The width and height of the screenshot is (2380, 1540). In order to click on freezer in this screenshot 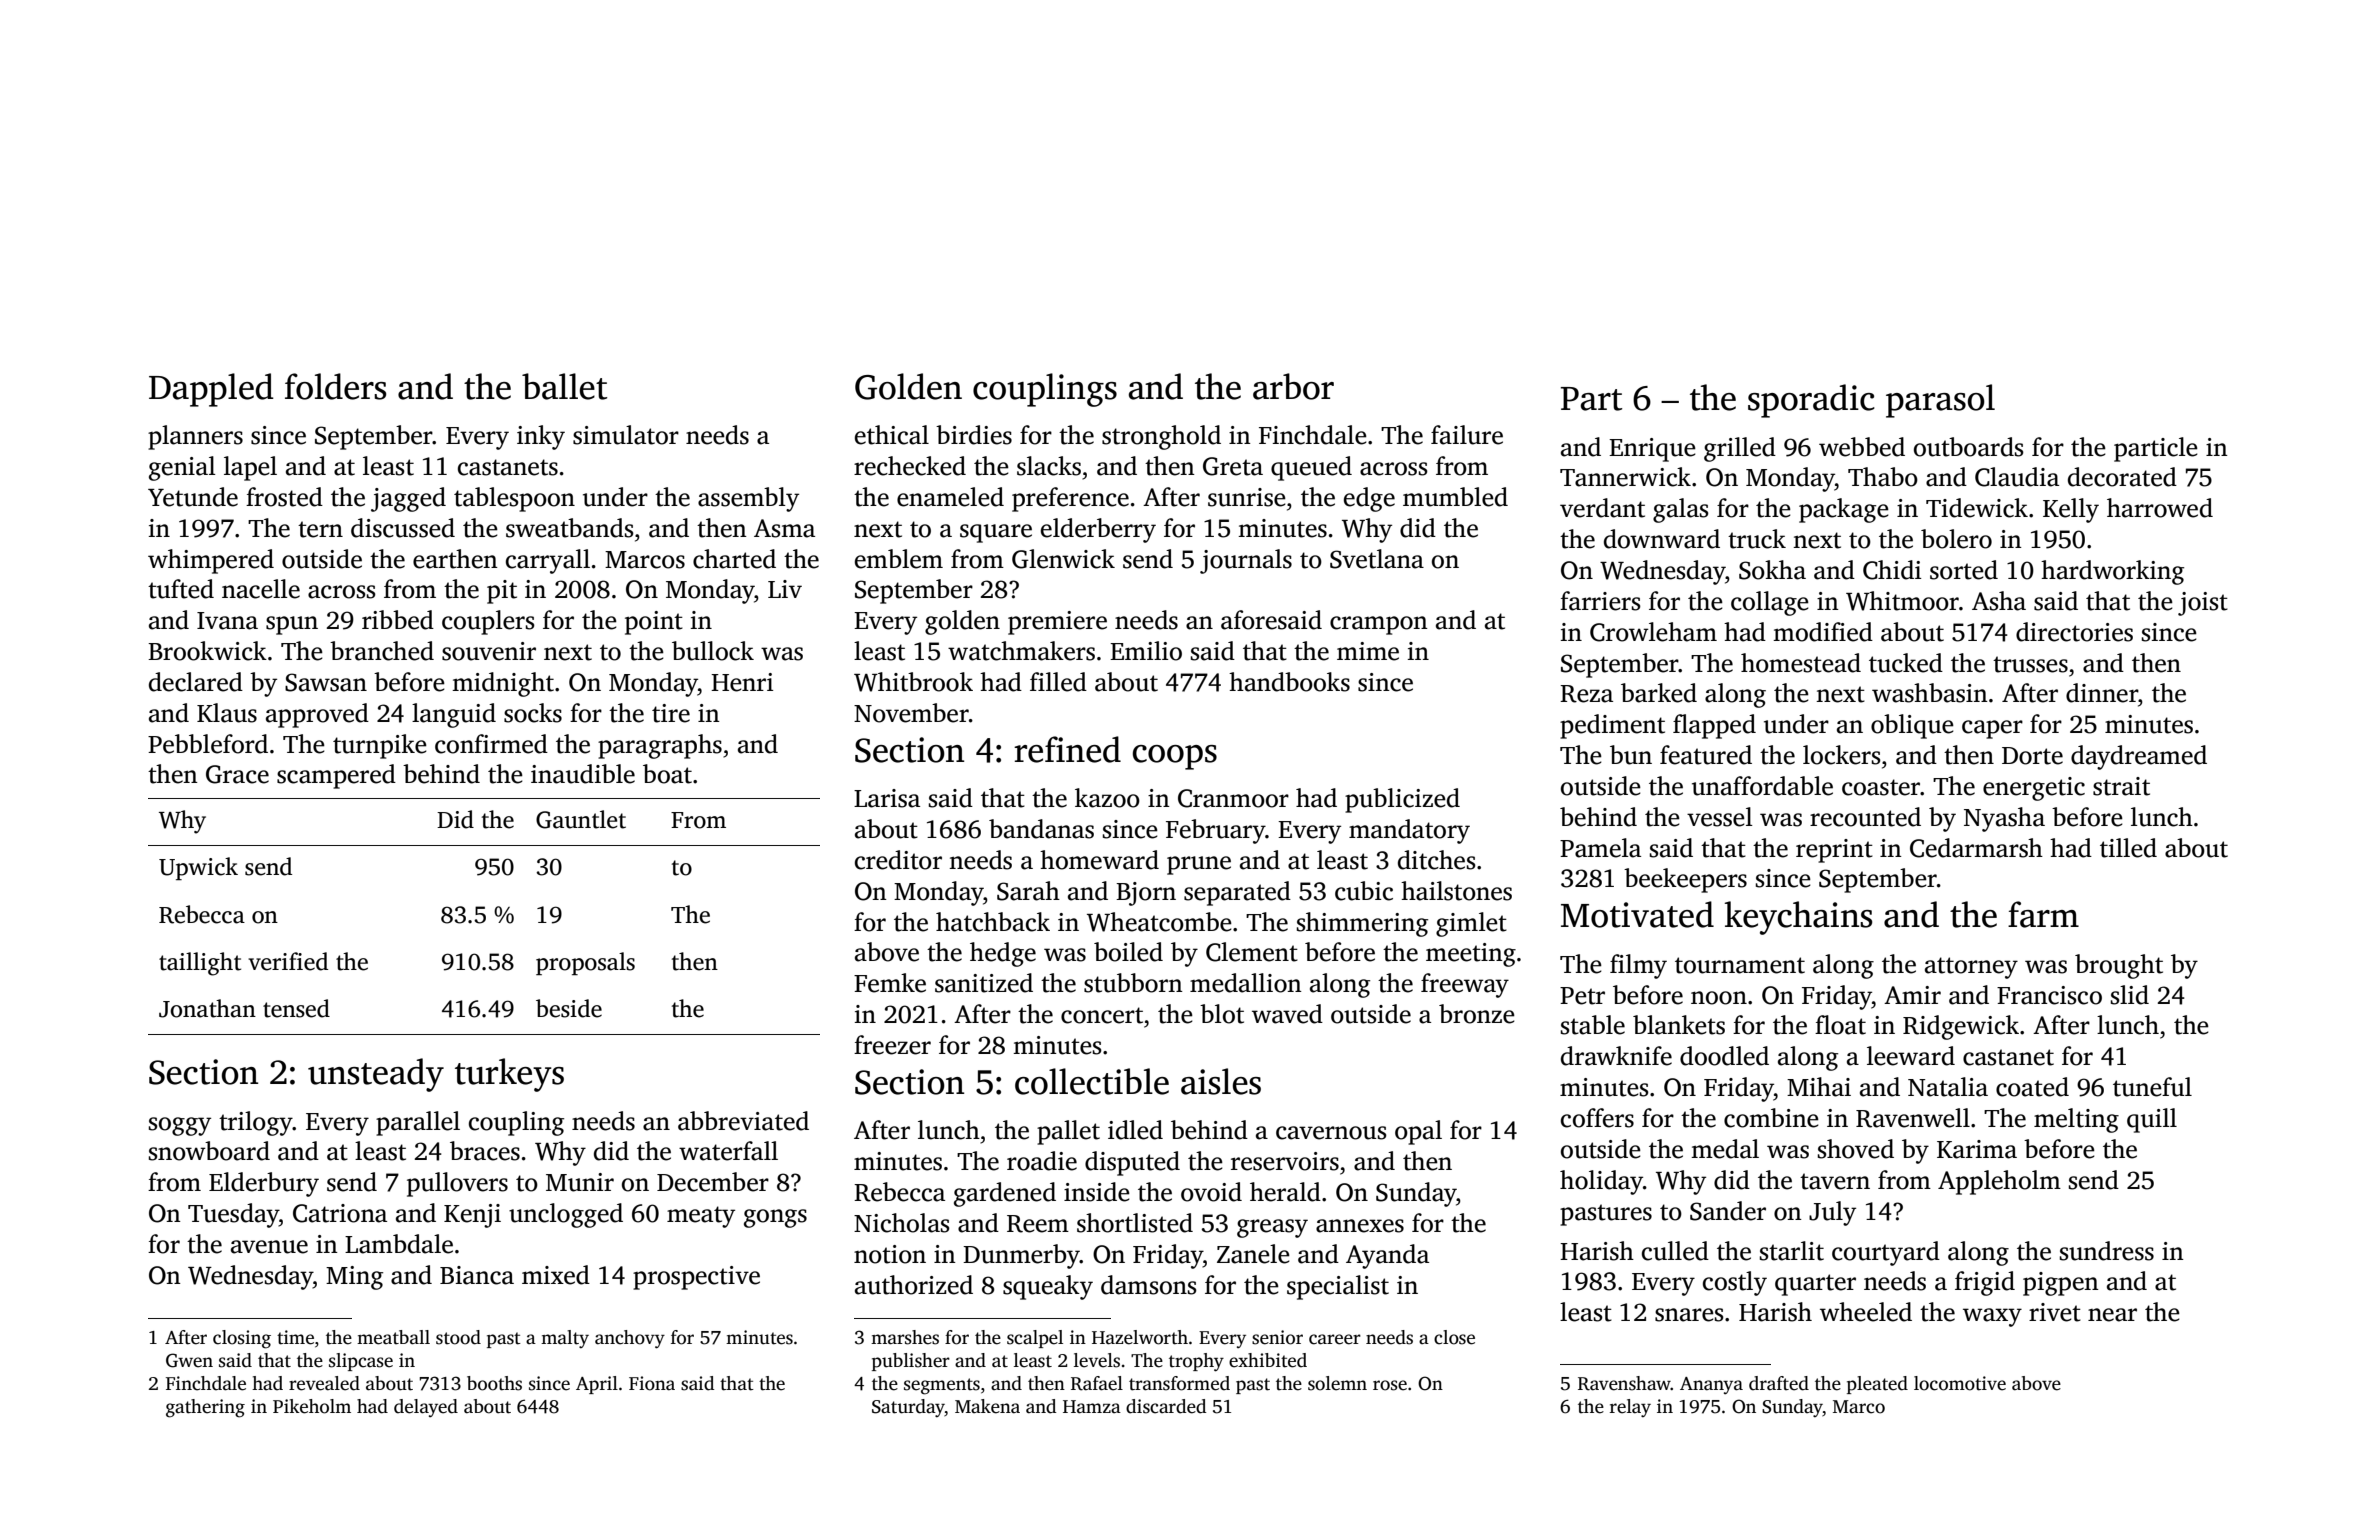, I will do `click(892, 1045)`.
